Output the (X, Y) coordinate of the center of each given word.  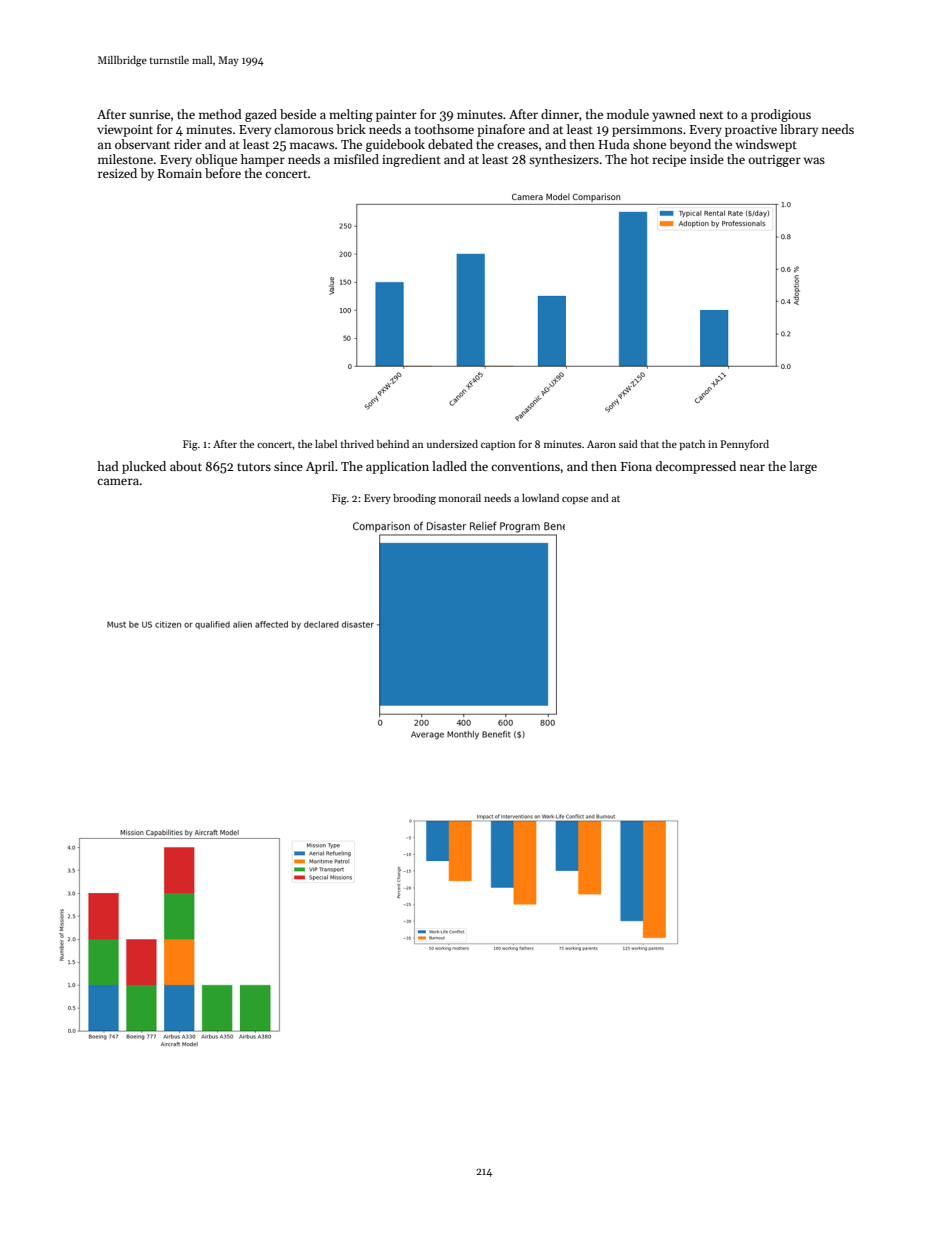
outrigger (775, 161)
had (108, 466)
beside (298, 114)
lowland (540, 498)
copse (575, 500)
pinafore (501, 130)
